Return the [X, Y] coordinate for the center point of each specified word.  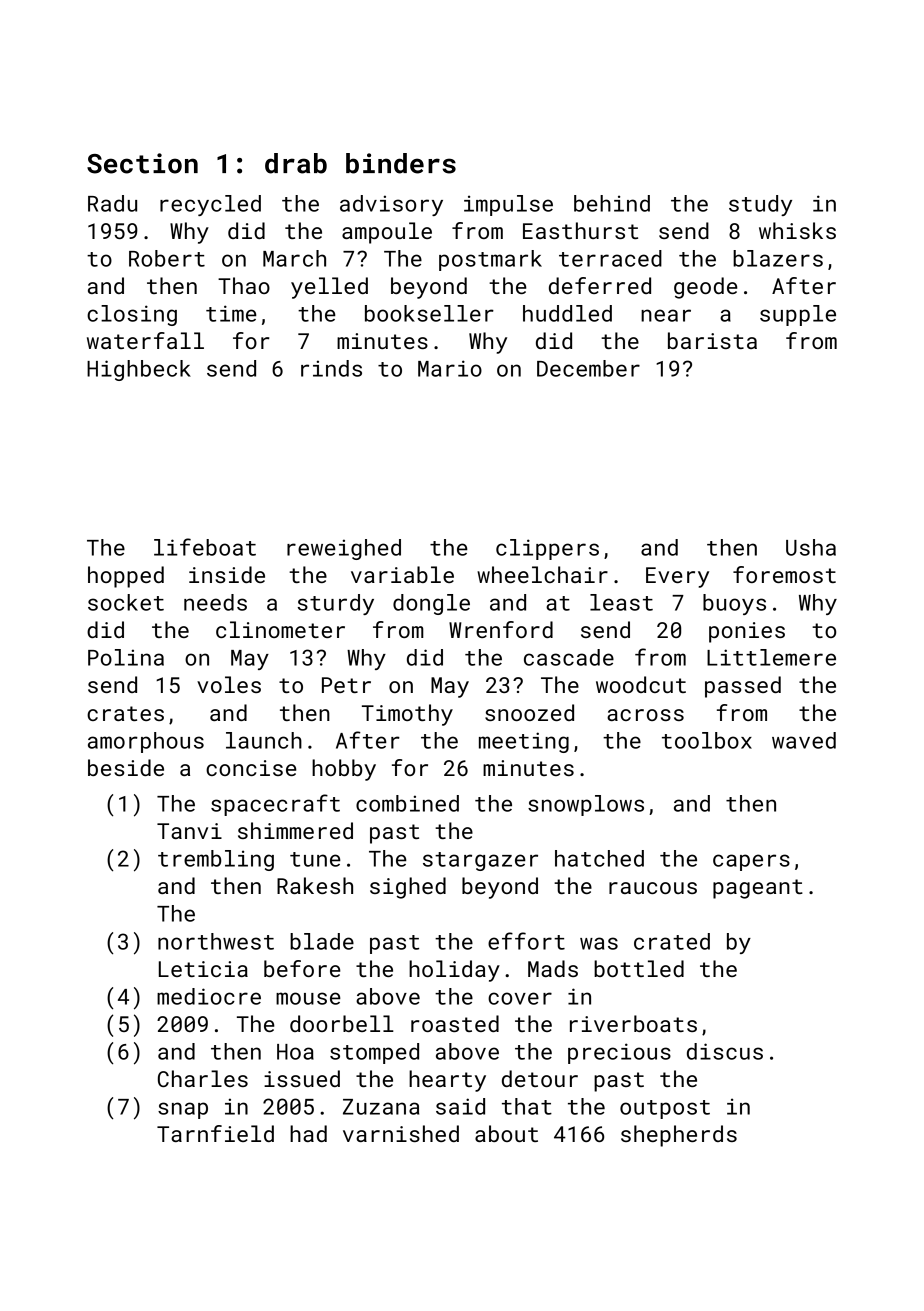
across [645, 715]
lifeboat [205, 547]
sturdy [336, 604]
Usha [811, 547]
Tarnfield [215, 1133]
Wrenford [501, 629]
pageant [758, 889]
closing [132, 315]
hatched [599, 858]
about [506, 1133]
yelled [329, 288]
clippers [547, 549]
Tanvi [189, 831]
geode [706, 288]
